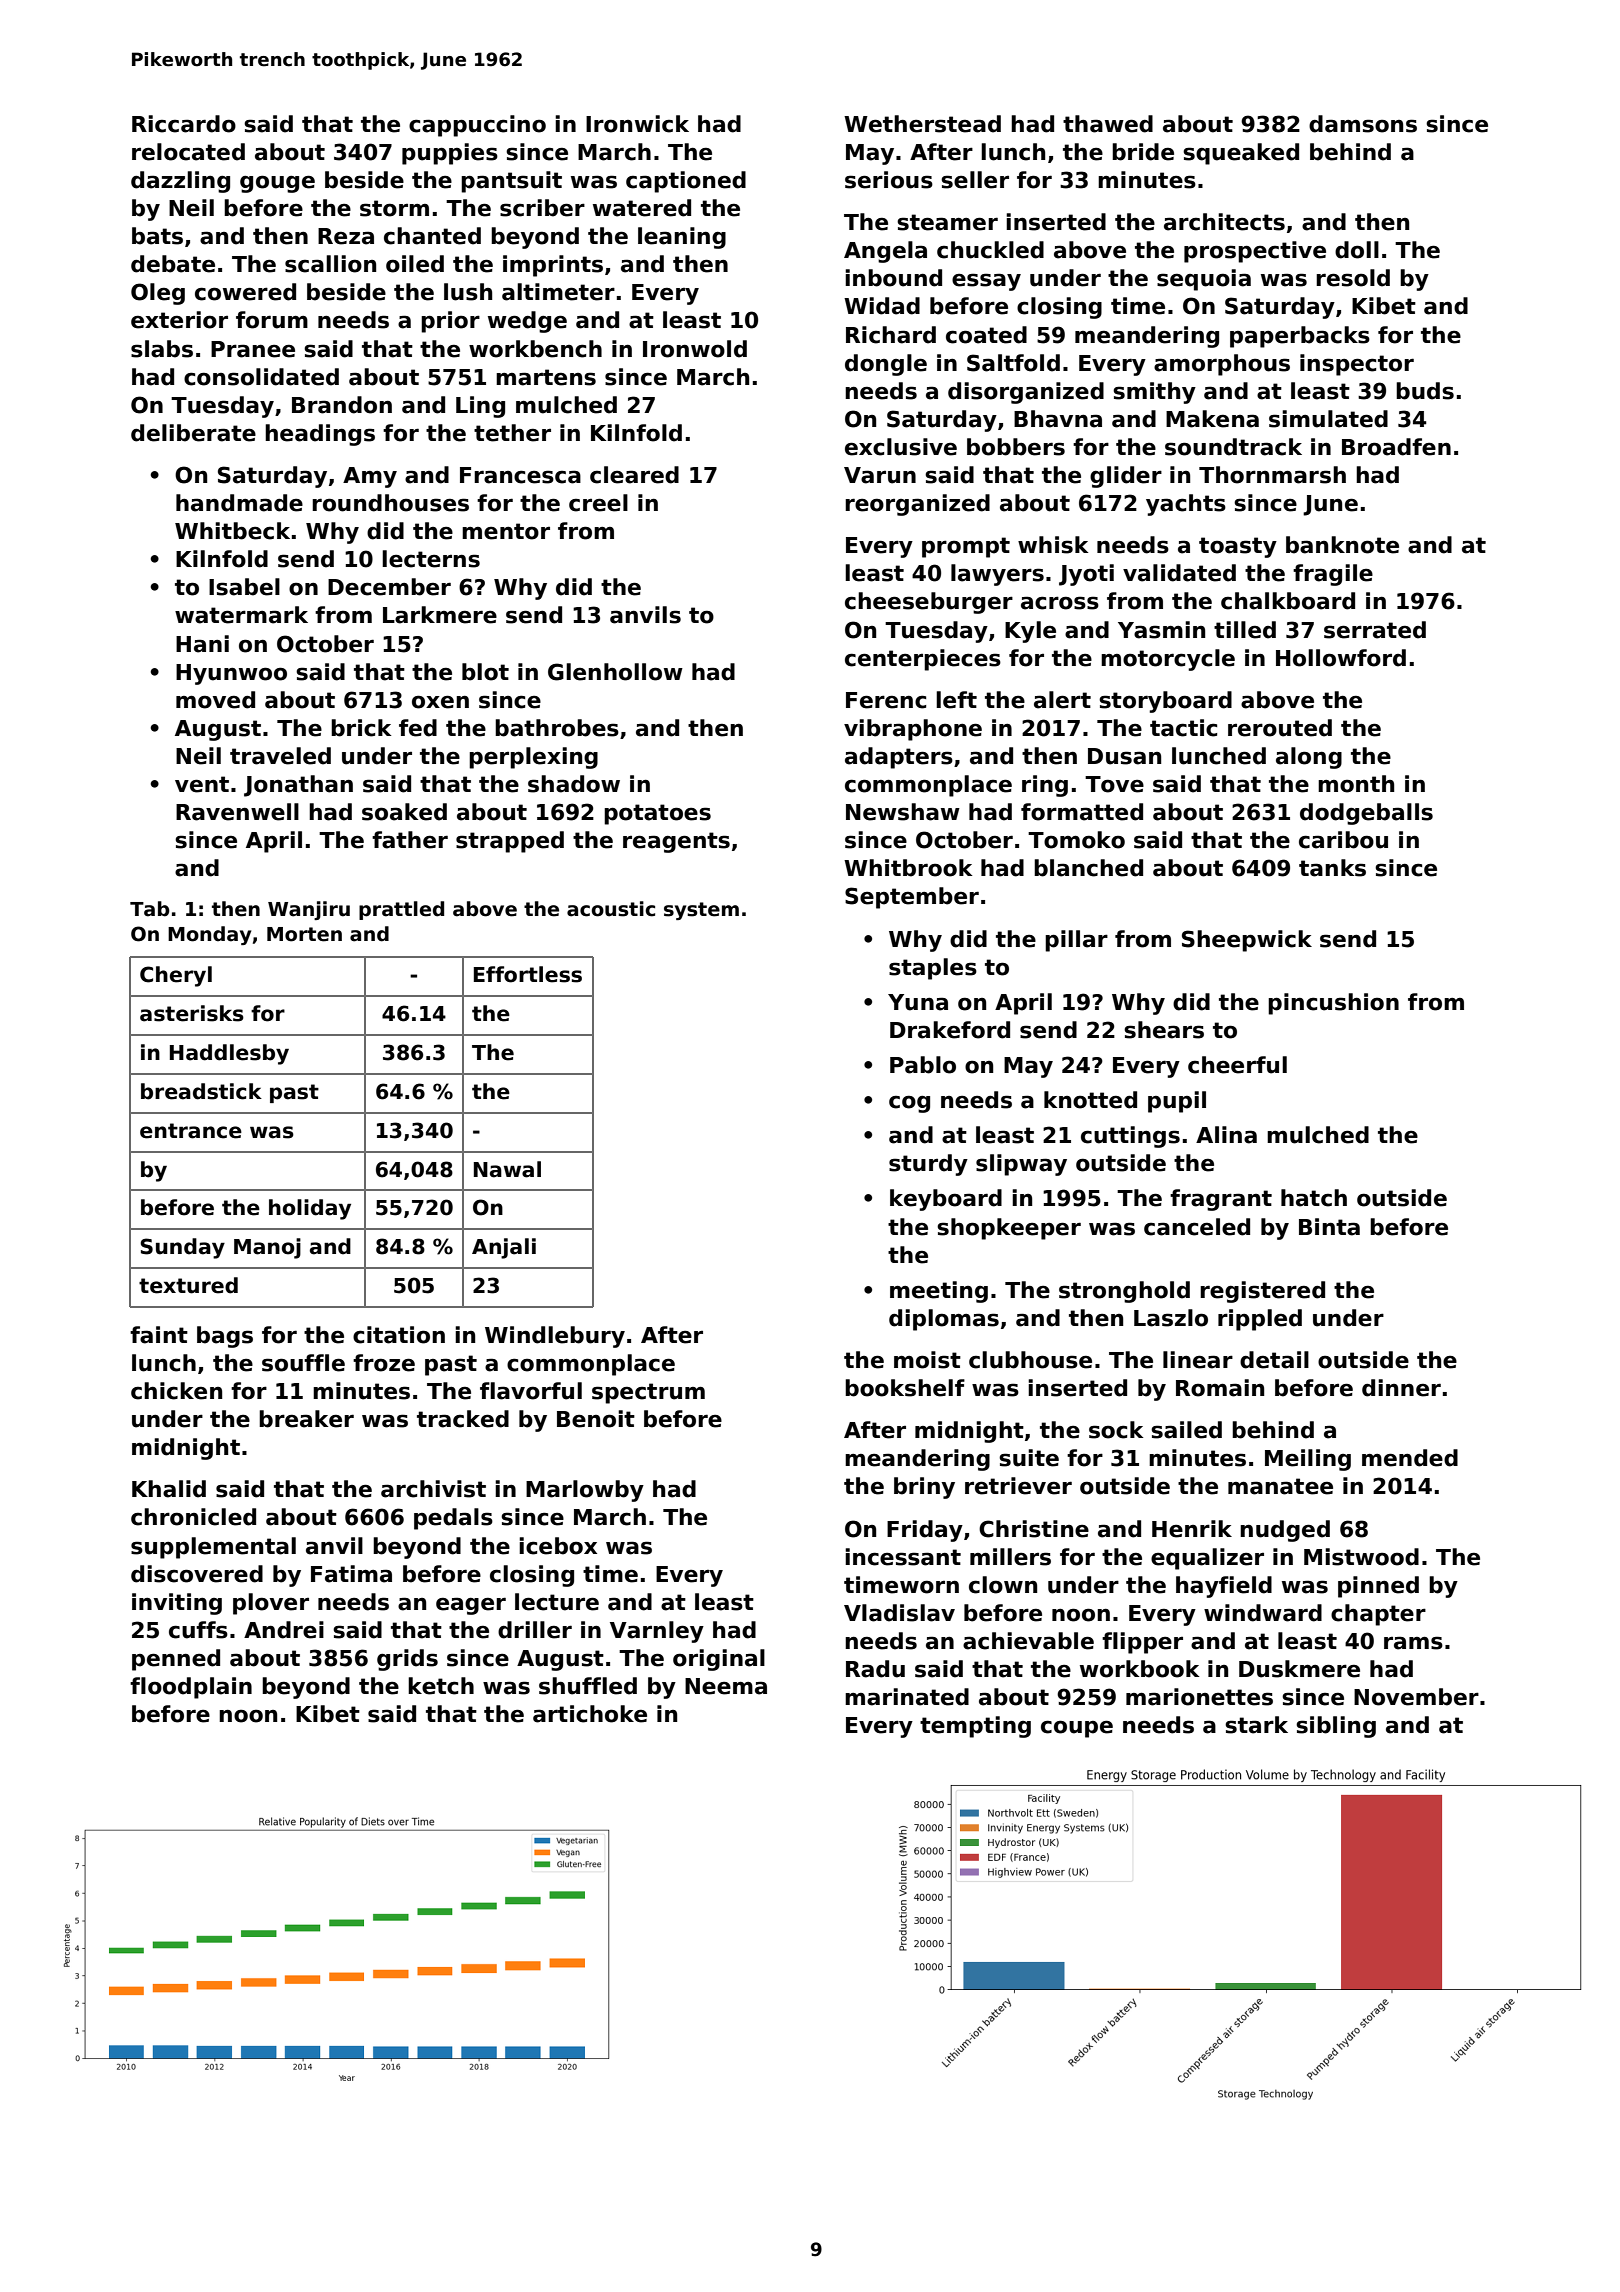  I want to click on cappuccino, so click(477, 126).
